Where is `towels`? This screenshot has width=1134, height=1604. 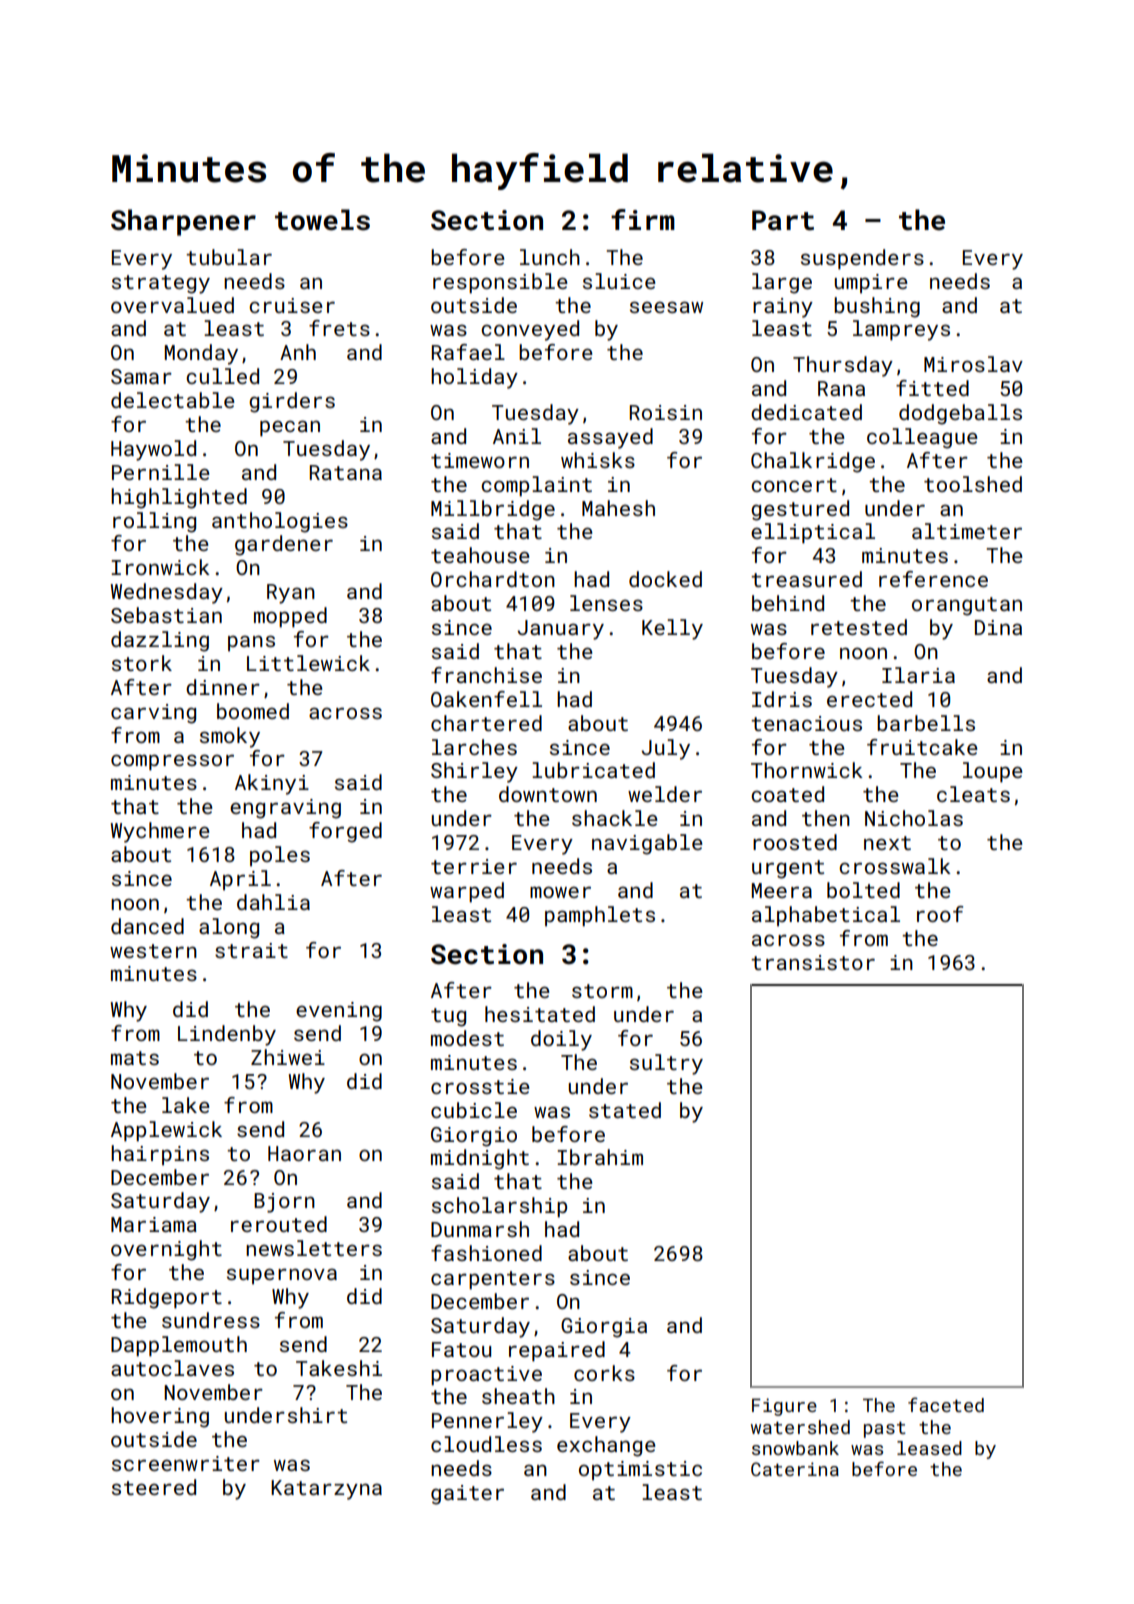
towels is located at coordinates (322, 220).
